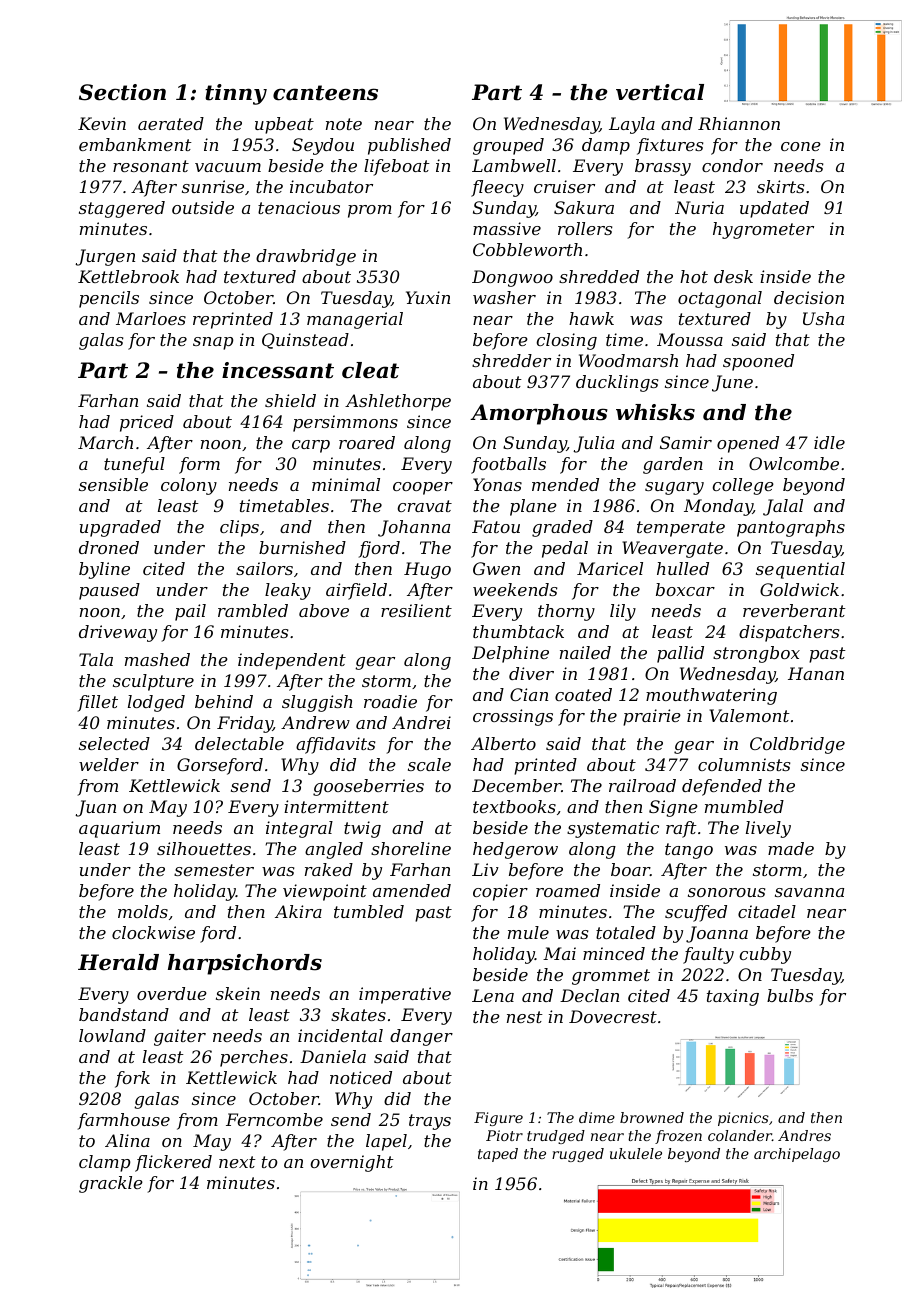  I want to click on Juan, so click(95, 808).
